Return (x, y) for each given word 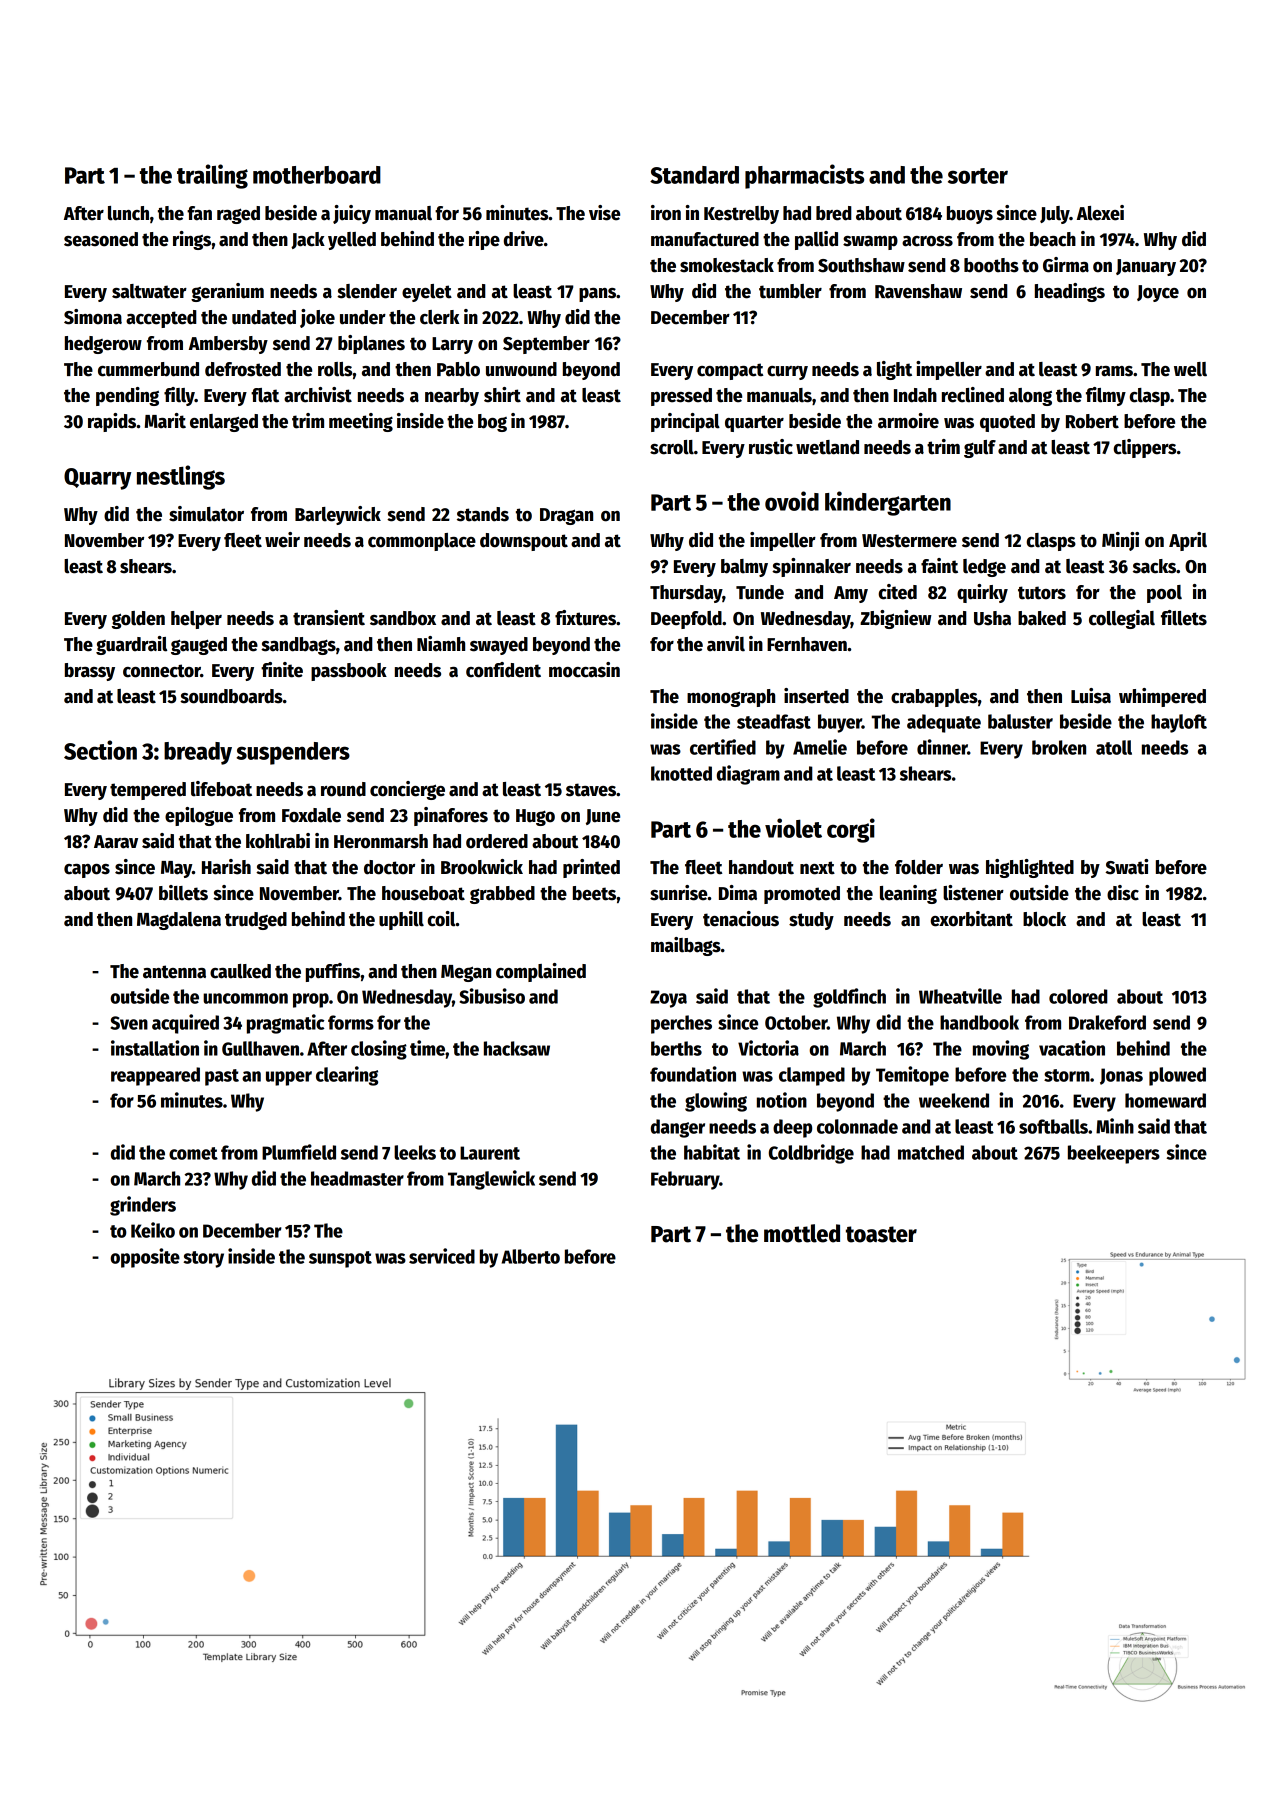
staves (591, 790)
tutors (1042, 593)
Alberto (531, 1256)
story (203, 1259)
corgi (851, 830)
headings (1070, 292)
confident (503, 670)
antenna (174, 972)
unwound (521, 369)
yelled (352, 241)
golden (138, 620)
